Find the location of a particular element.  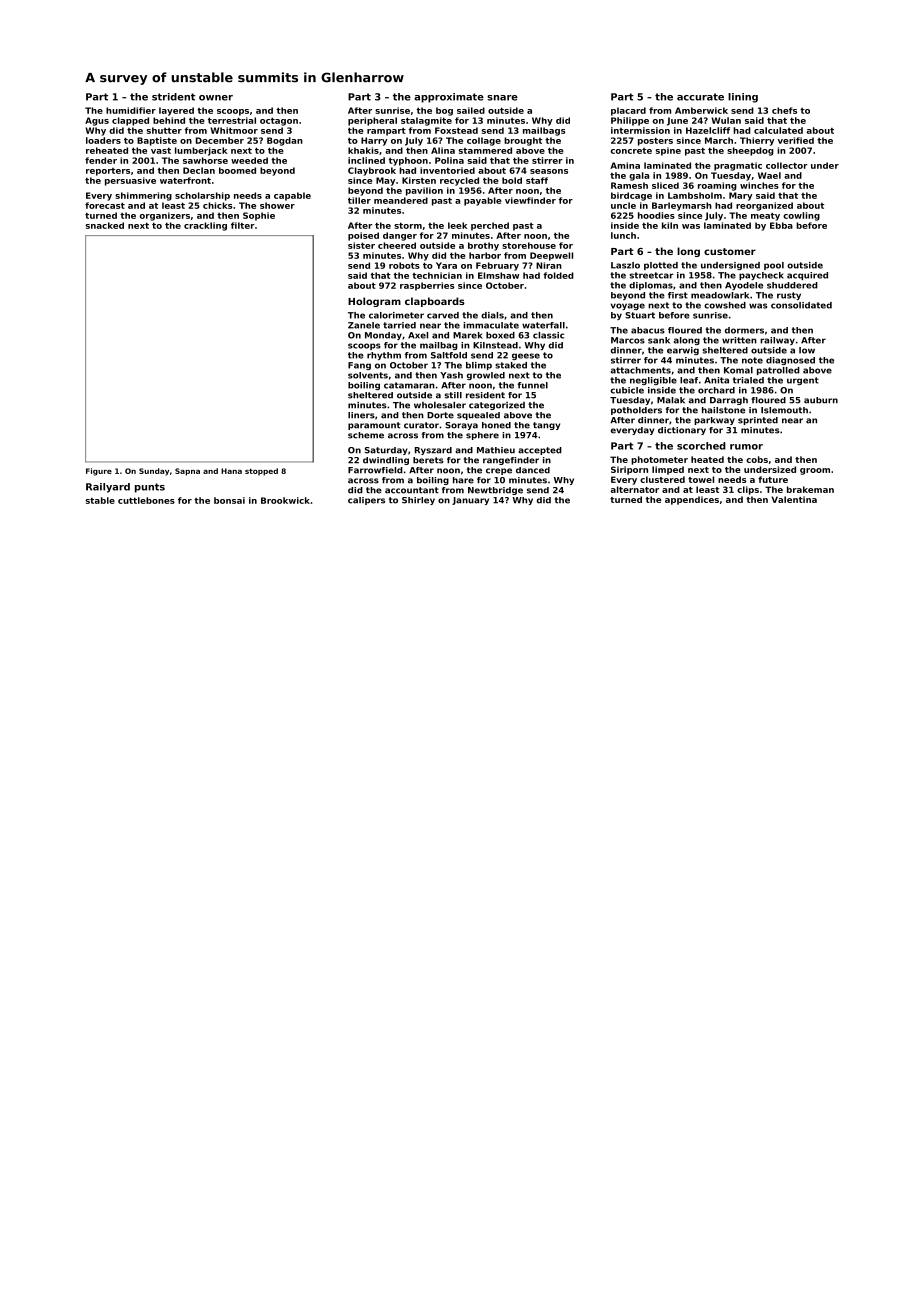

Harry is located at coordinates (374, 141).
